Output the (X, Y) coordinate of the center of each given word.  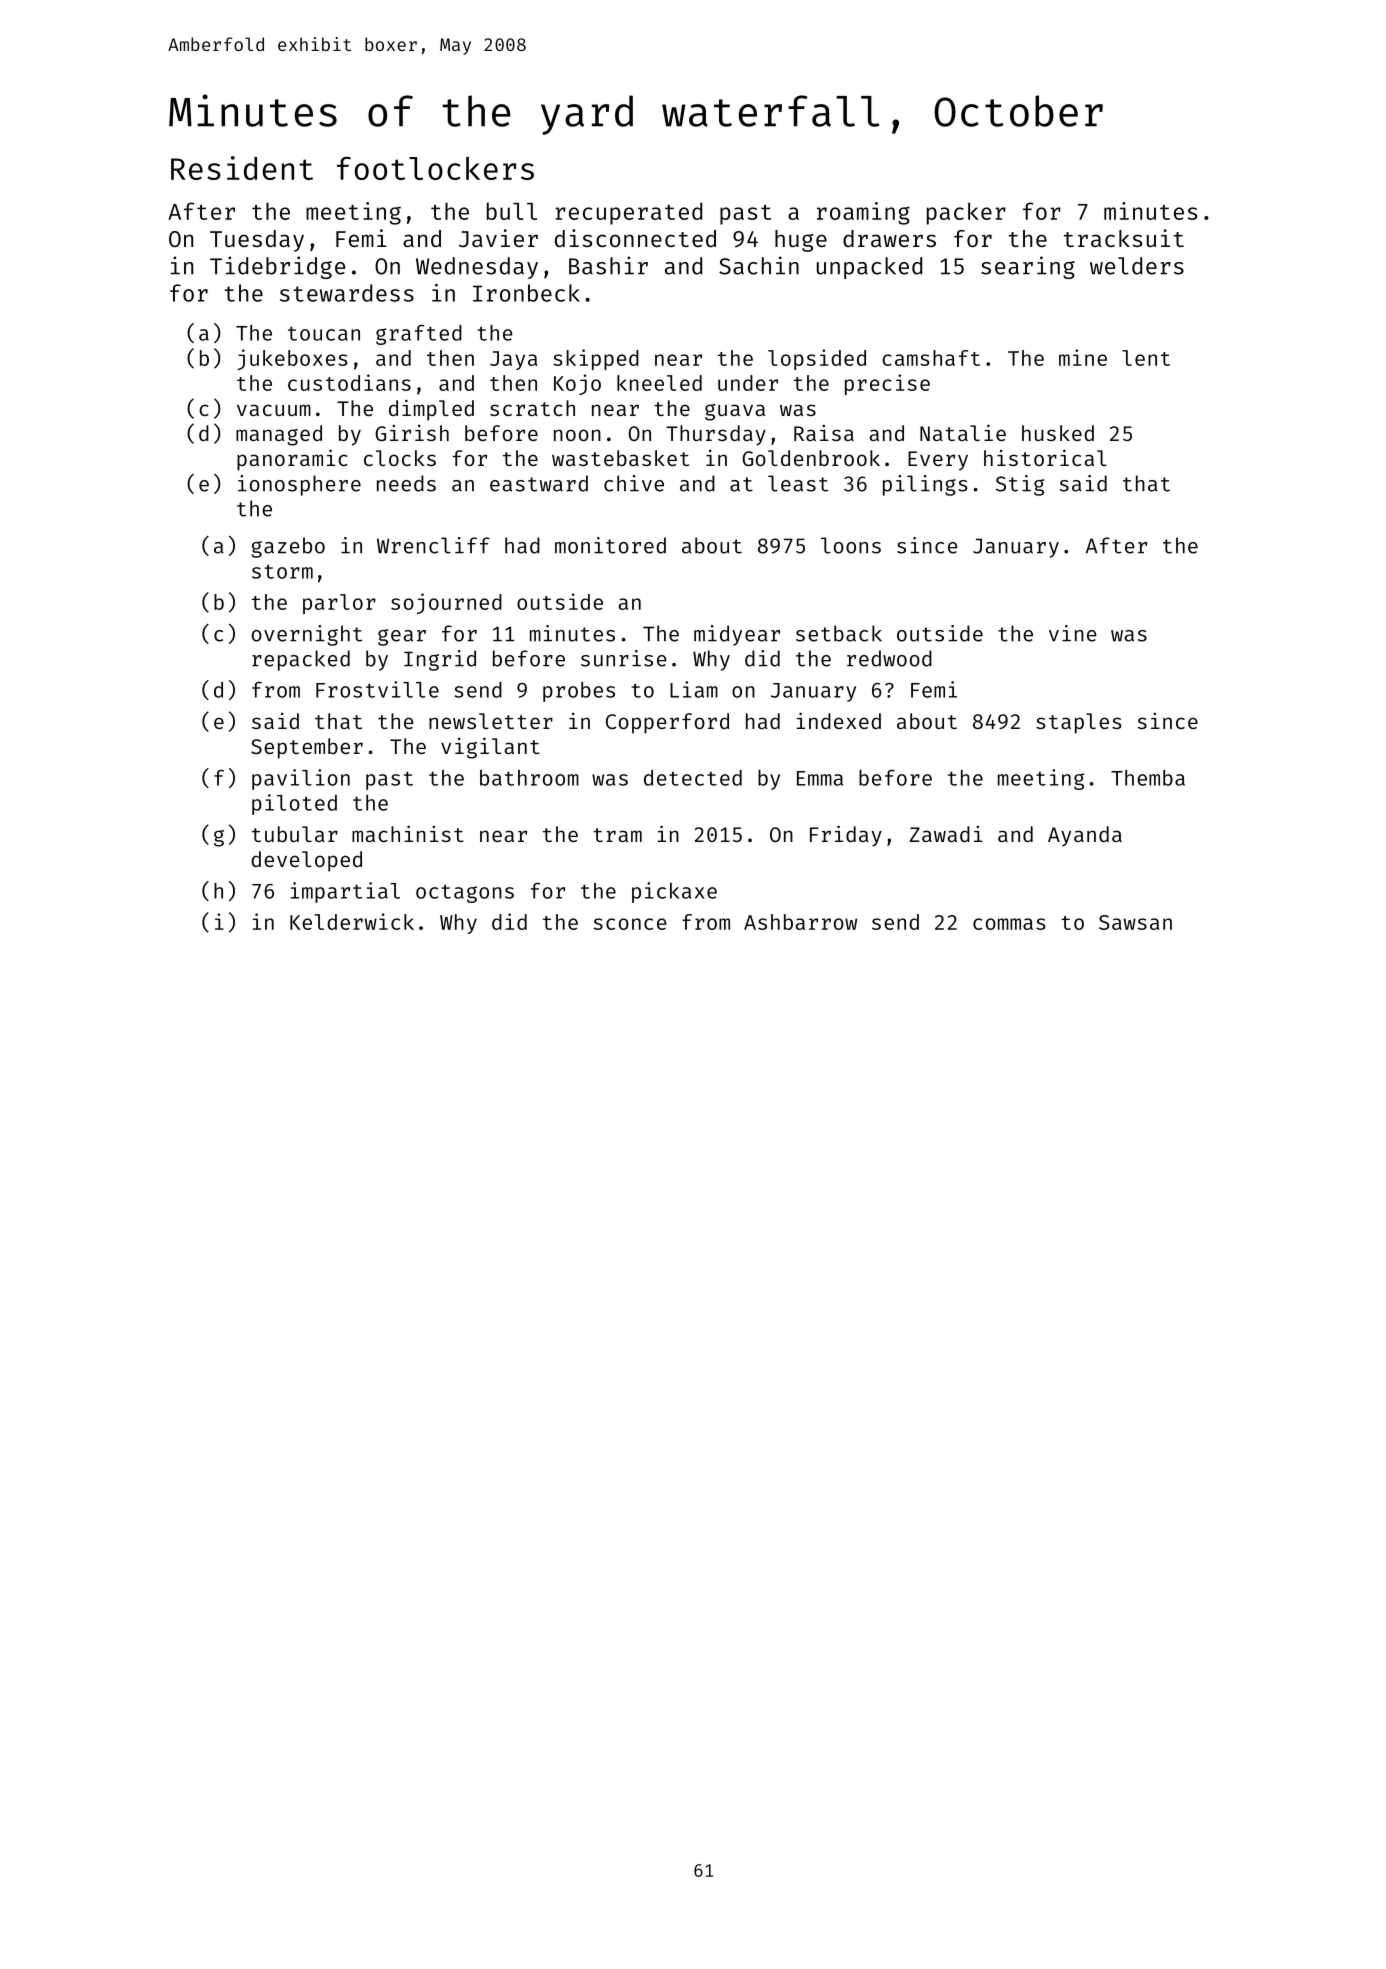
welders (1137, 266)
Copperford (667, 723)
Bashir (608, 265)
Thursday (716, 435)
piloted (294, 804)
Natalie (963, 432)
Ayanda (1085, 836)
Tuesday (257, 241)
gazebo (288, 547)
